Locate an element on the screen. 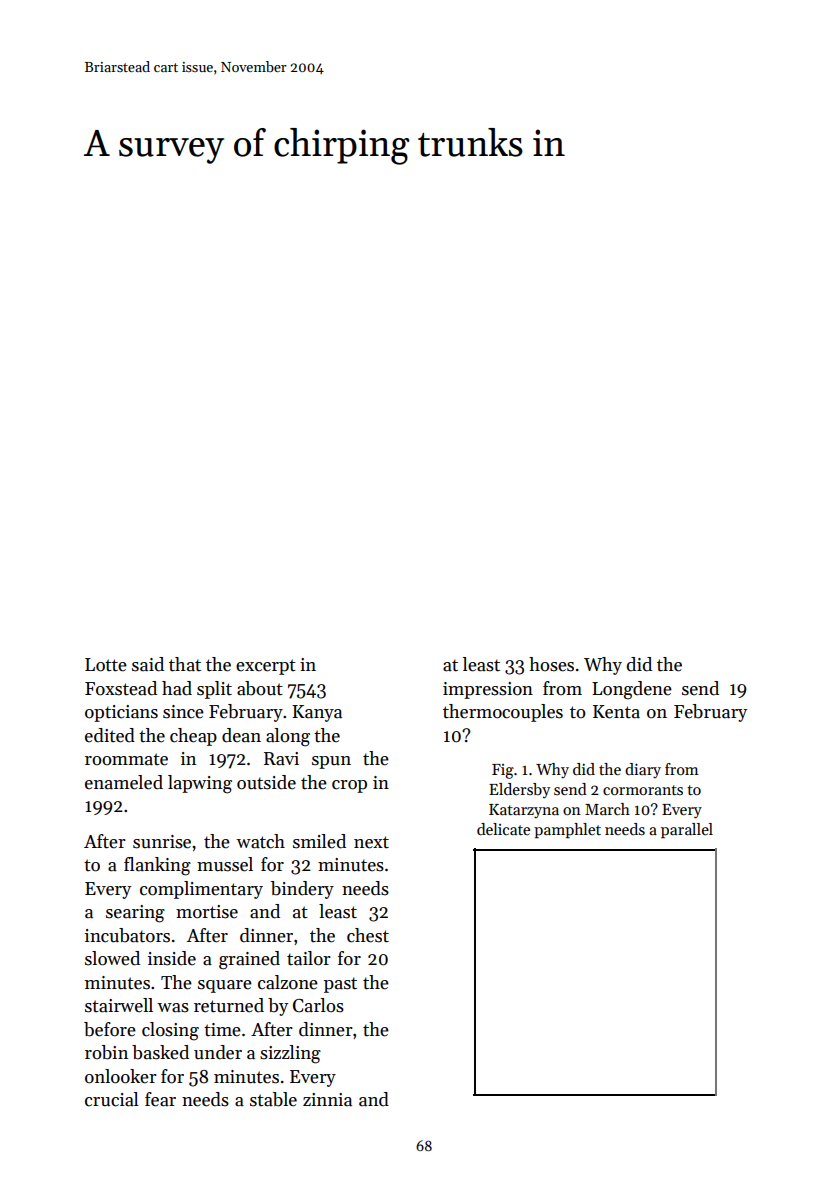 This screenshot has height=1181, width=832. parallel is located at coordinates (687, 830).
